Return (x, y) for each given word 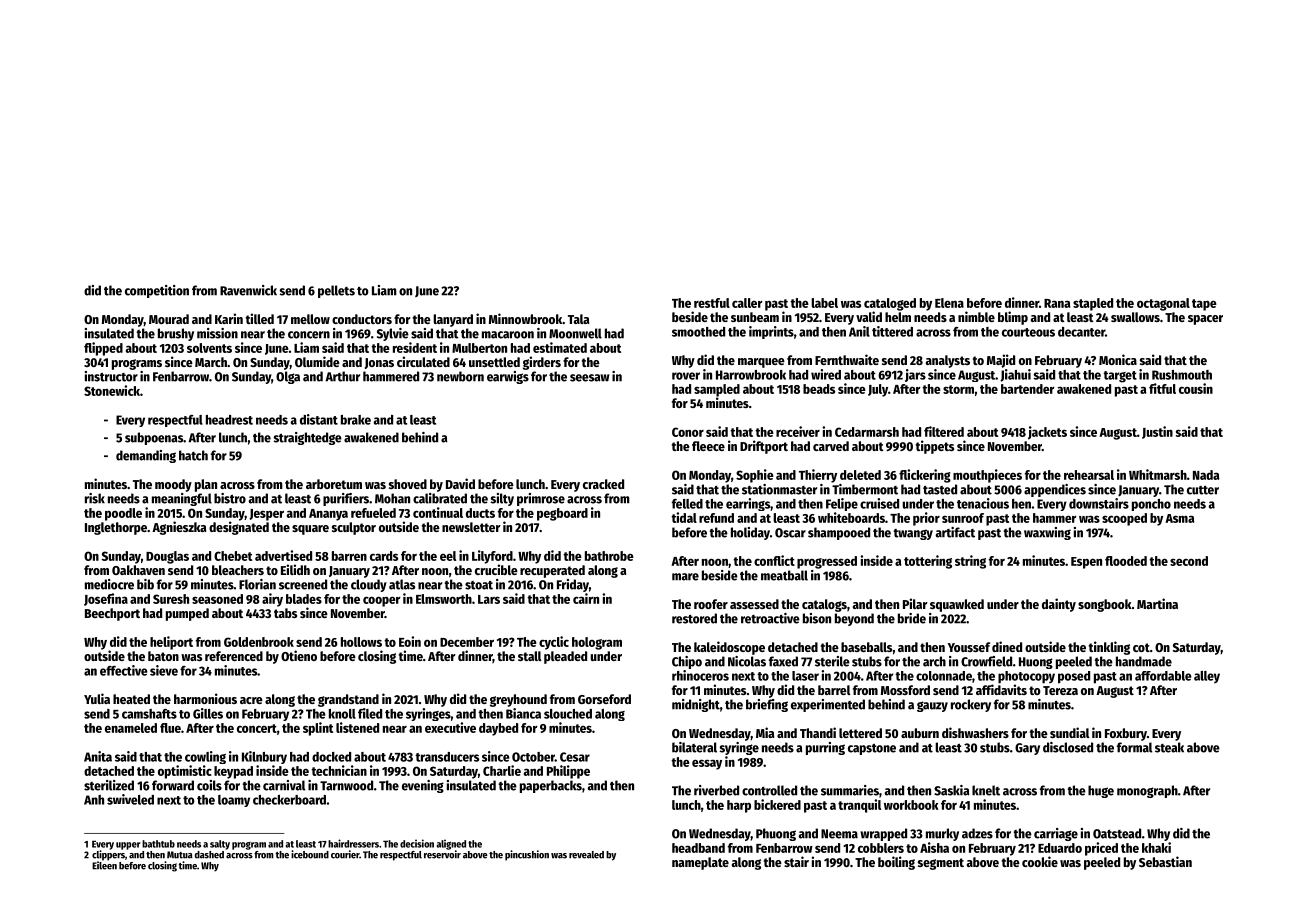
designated (239, 528)
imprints (771, 332)
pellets (336, 291)
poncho (1151, 505)
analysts (948, 361)
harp (739, 806)
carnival (284, 785)
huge (1101, 791)
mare (685, 577)
